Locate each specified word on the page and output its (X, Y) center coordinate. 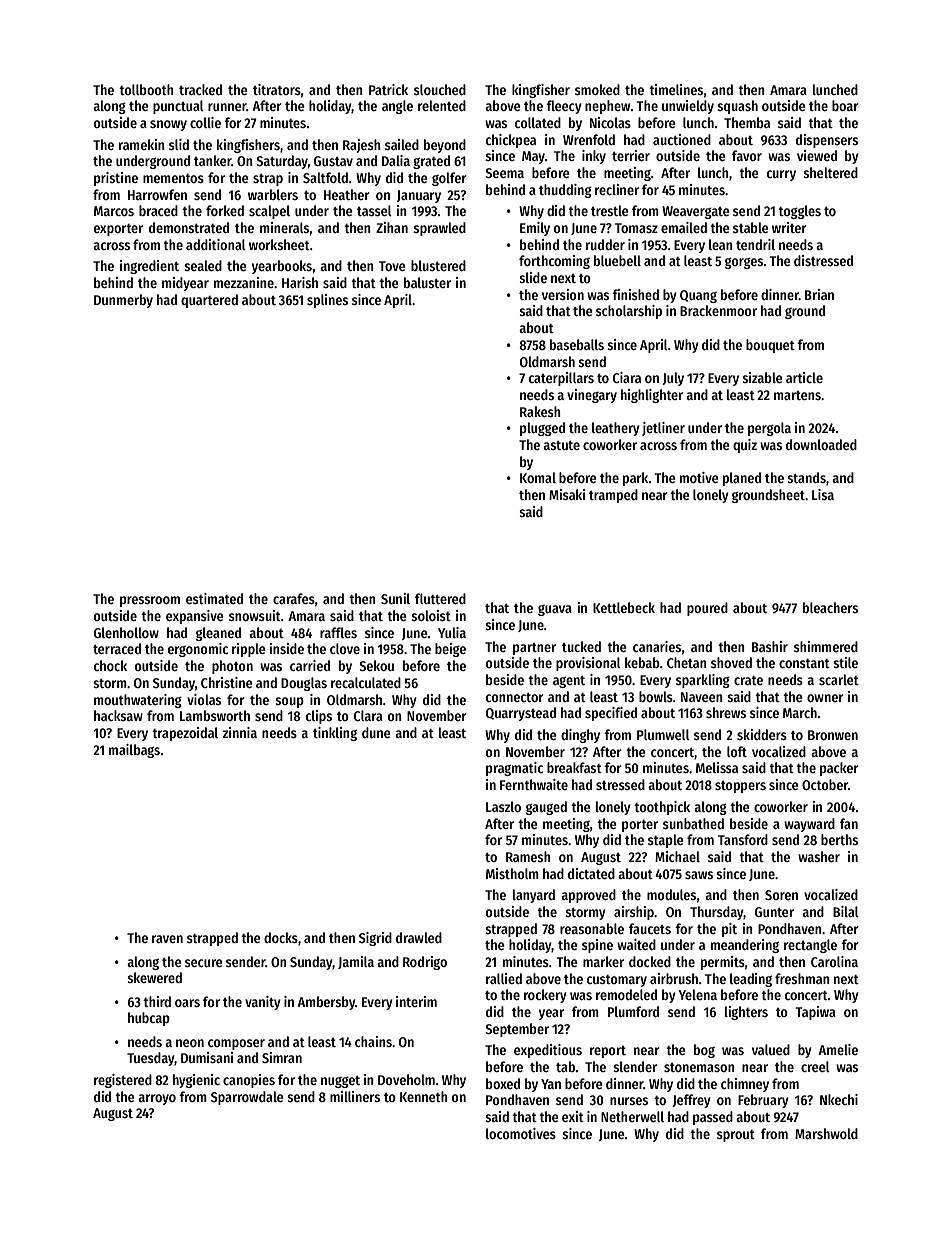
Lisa (823, 494)
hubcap (149, 1019)
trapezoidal (185, 734)
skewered (154, 977)
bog (704, 1051)
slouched (440, 89)
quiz (745, 446)
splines (327, 301)
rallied (504, 978)
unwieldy (688, 107)
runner (227, 107)
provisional (588, 664)
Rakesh (540, 411)
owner (825, 698)
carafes (294, 598)
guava (555, 610)
